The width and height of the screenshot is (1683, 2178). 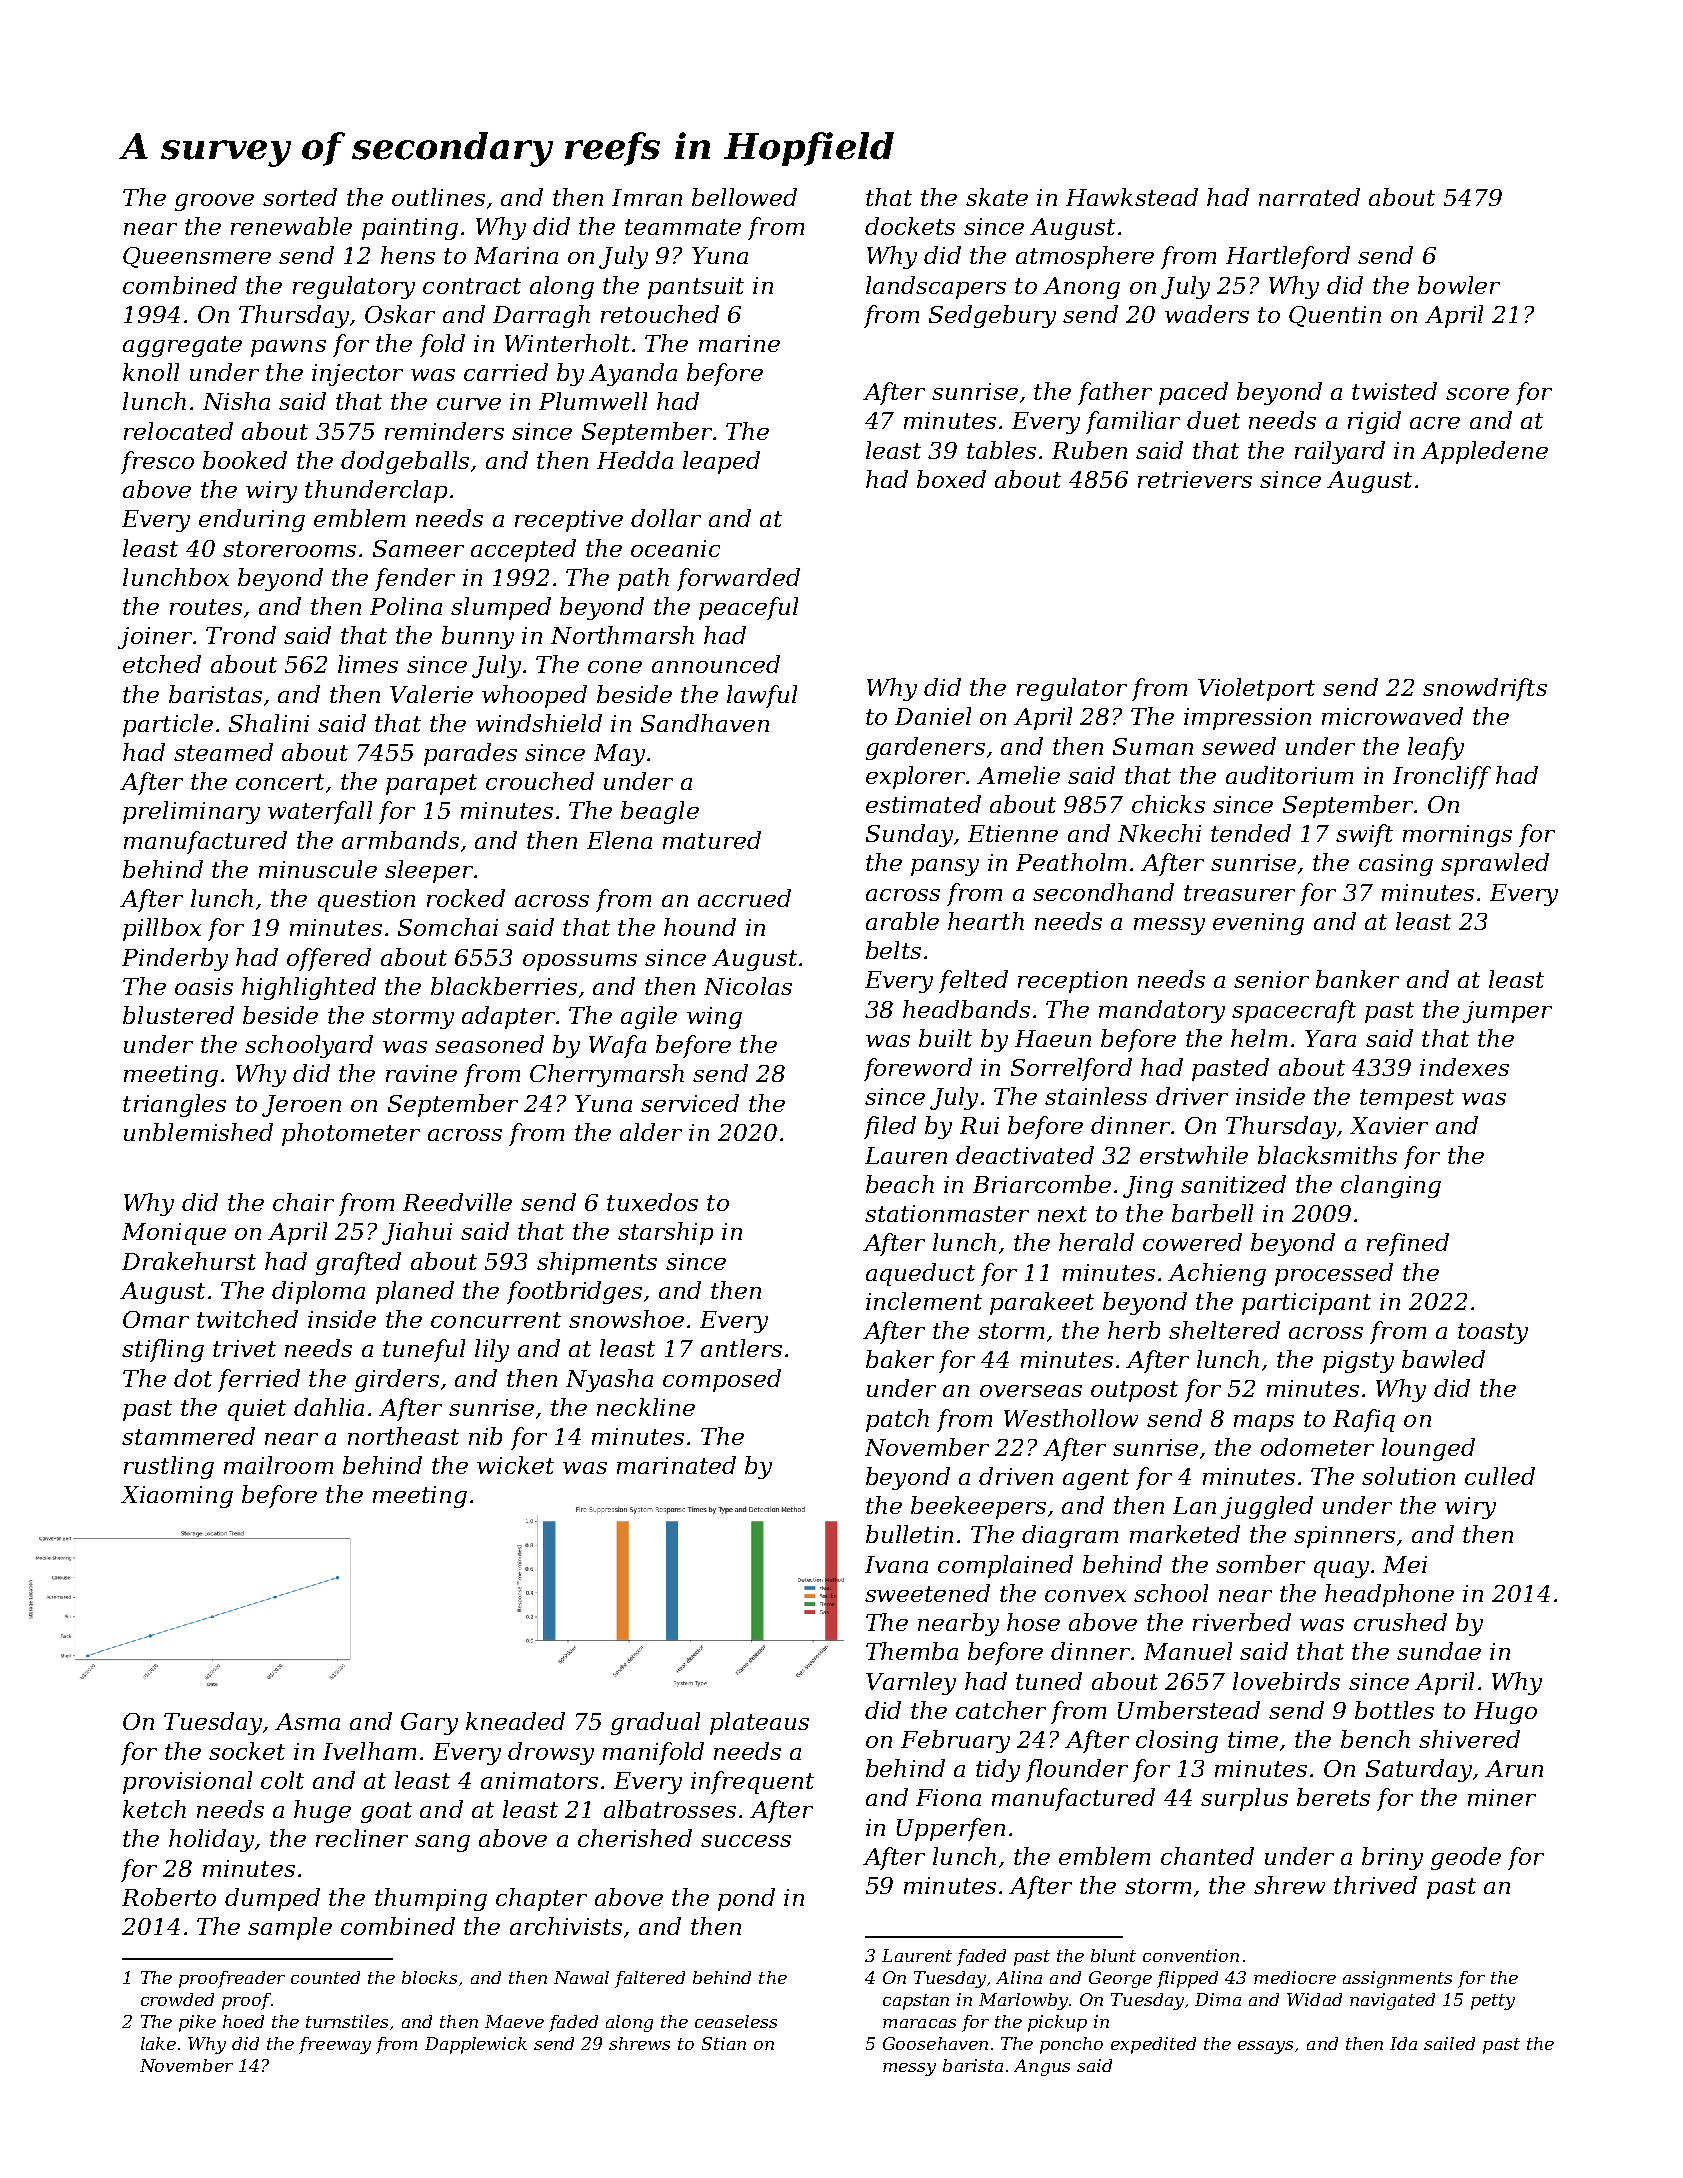 I want to click on geode, so click(x=1466, y=1858).
